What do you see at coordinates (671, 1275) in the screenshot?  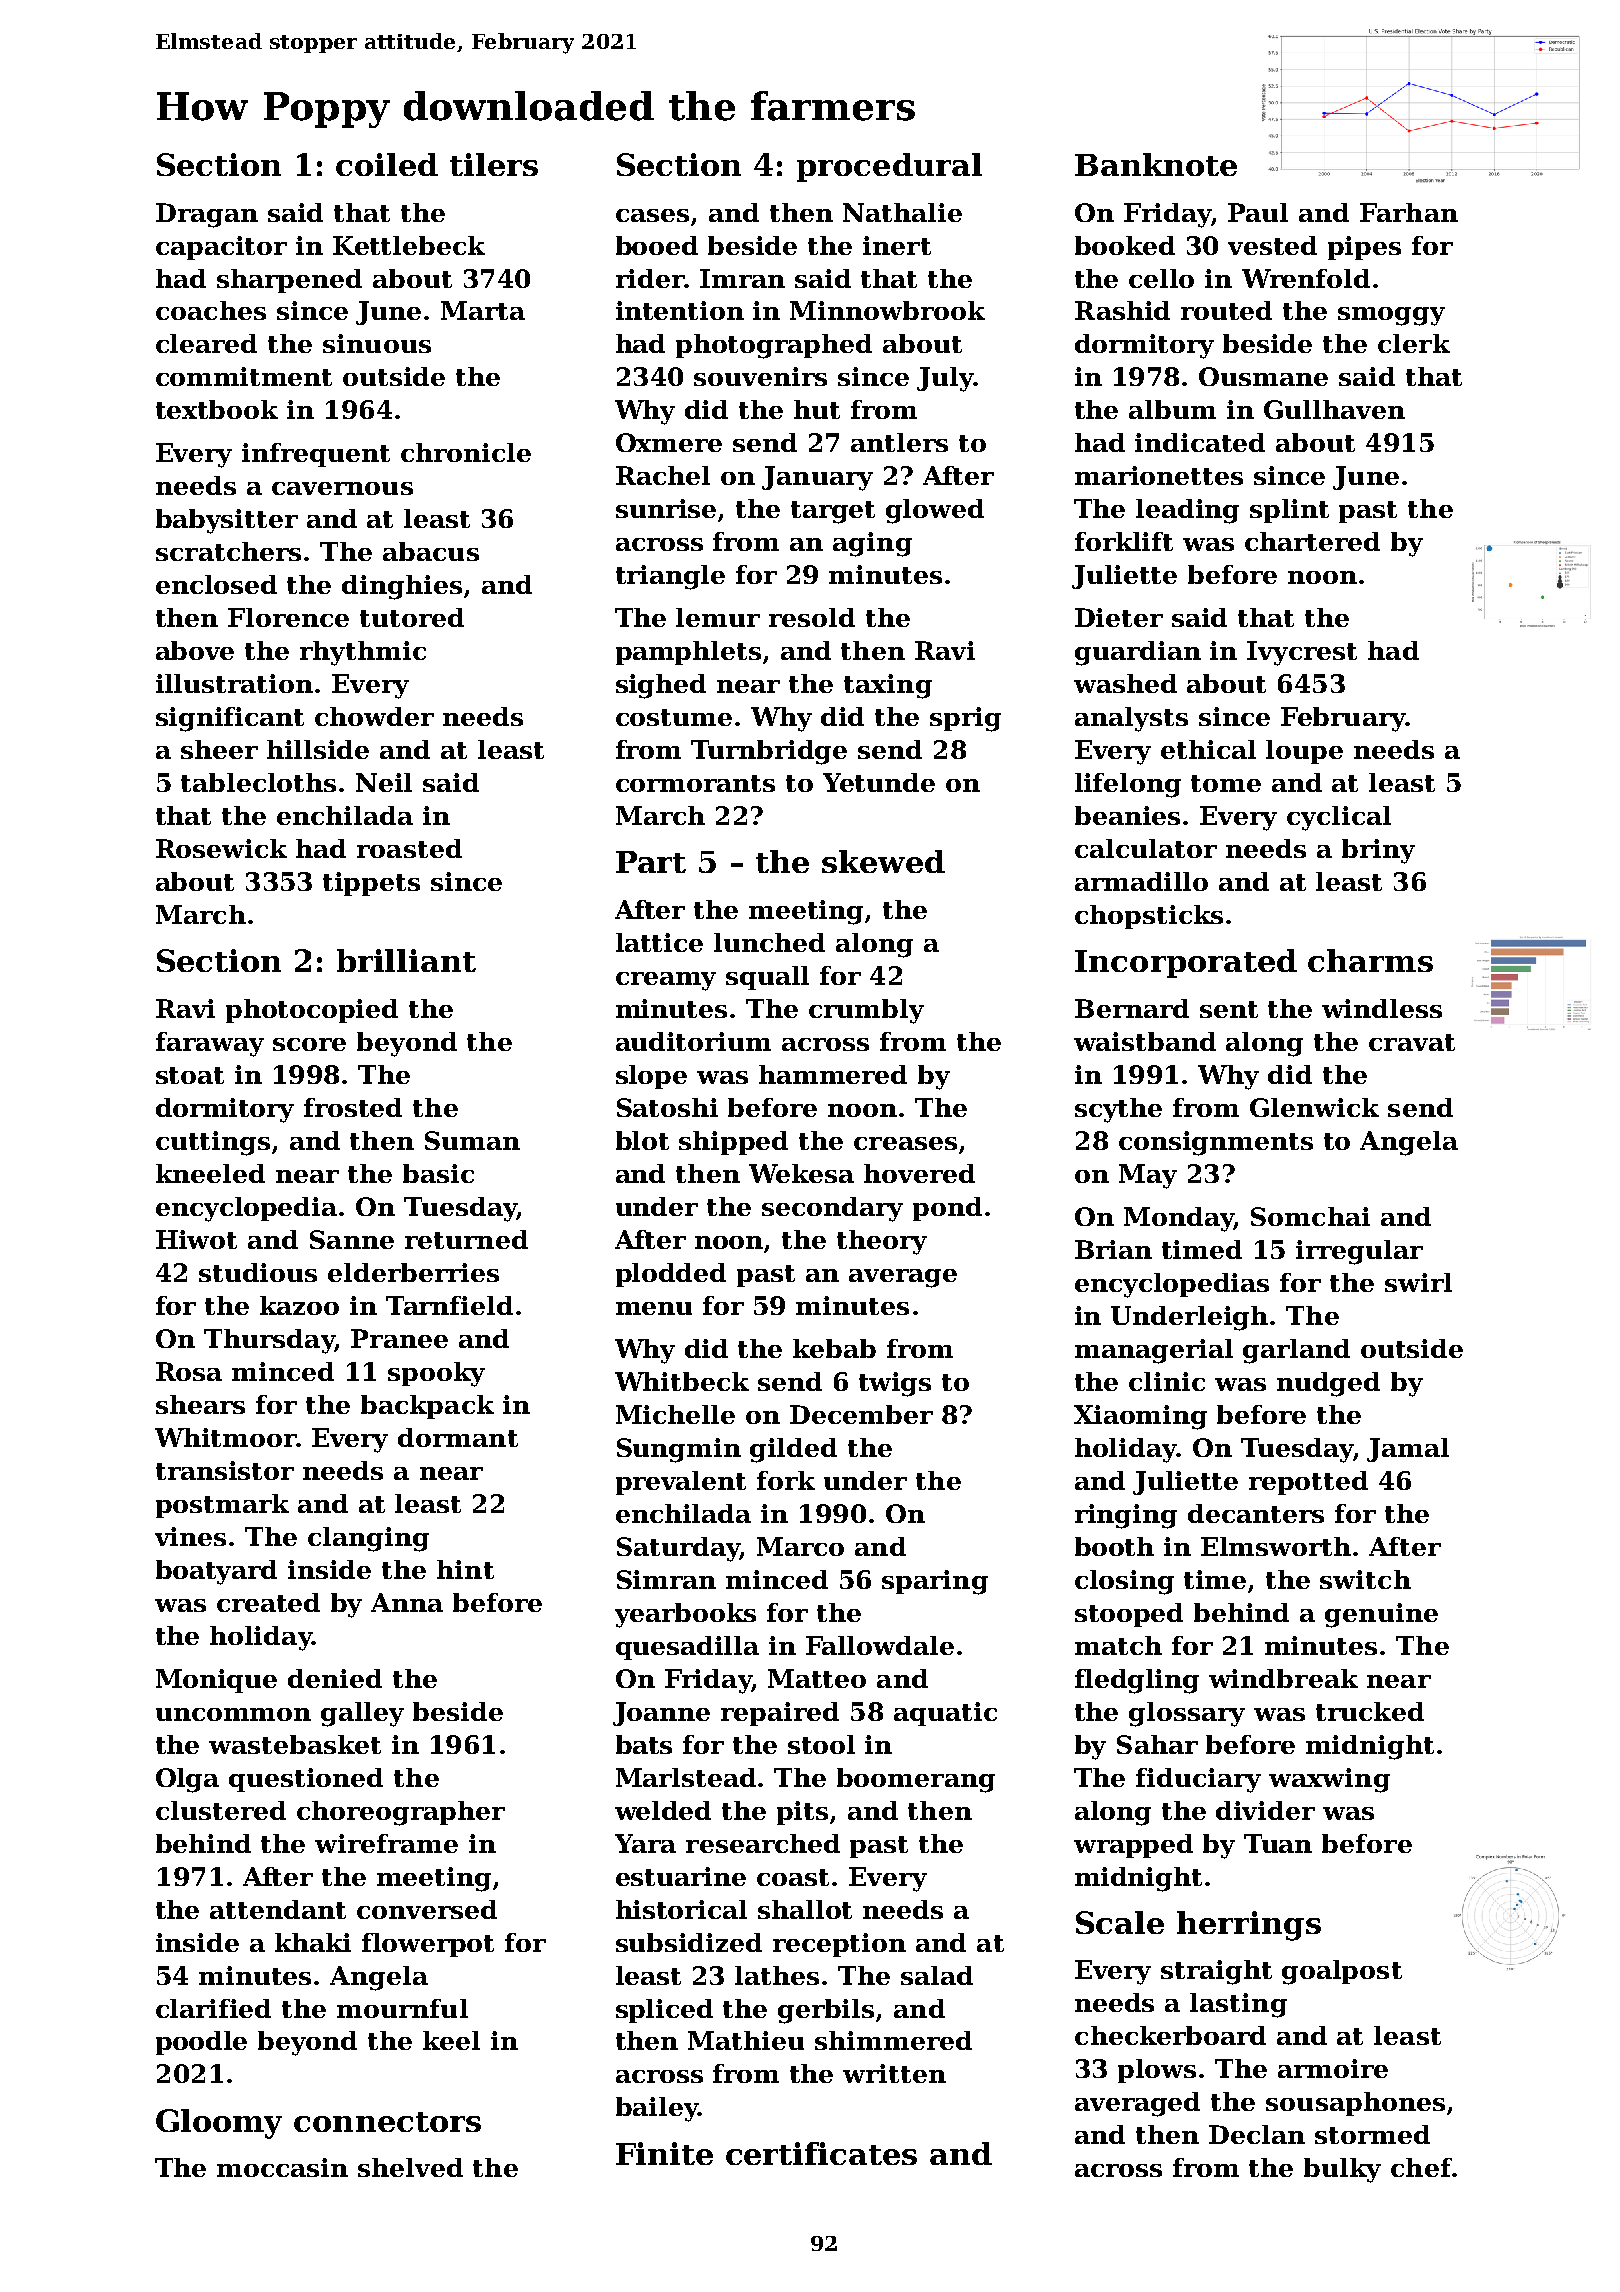 I see `plodded` at bounding box center [671, 1275].
